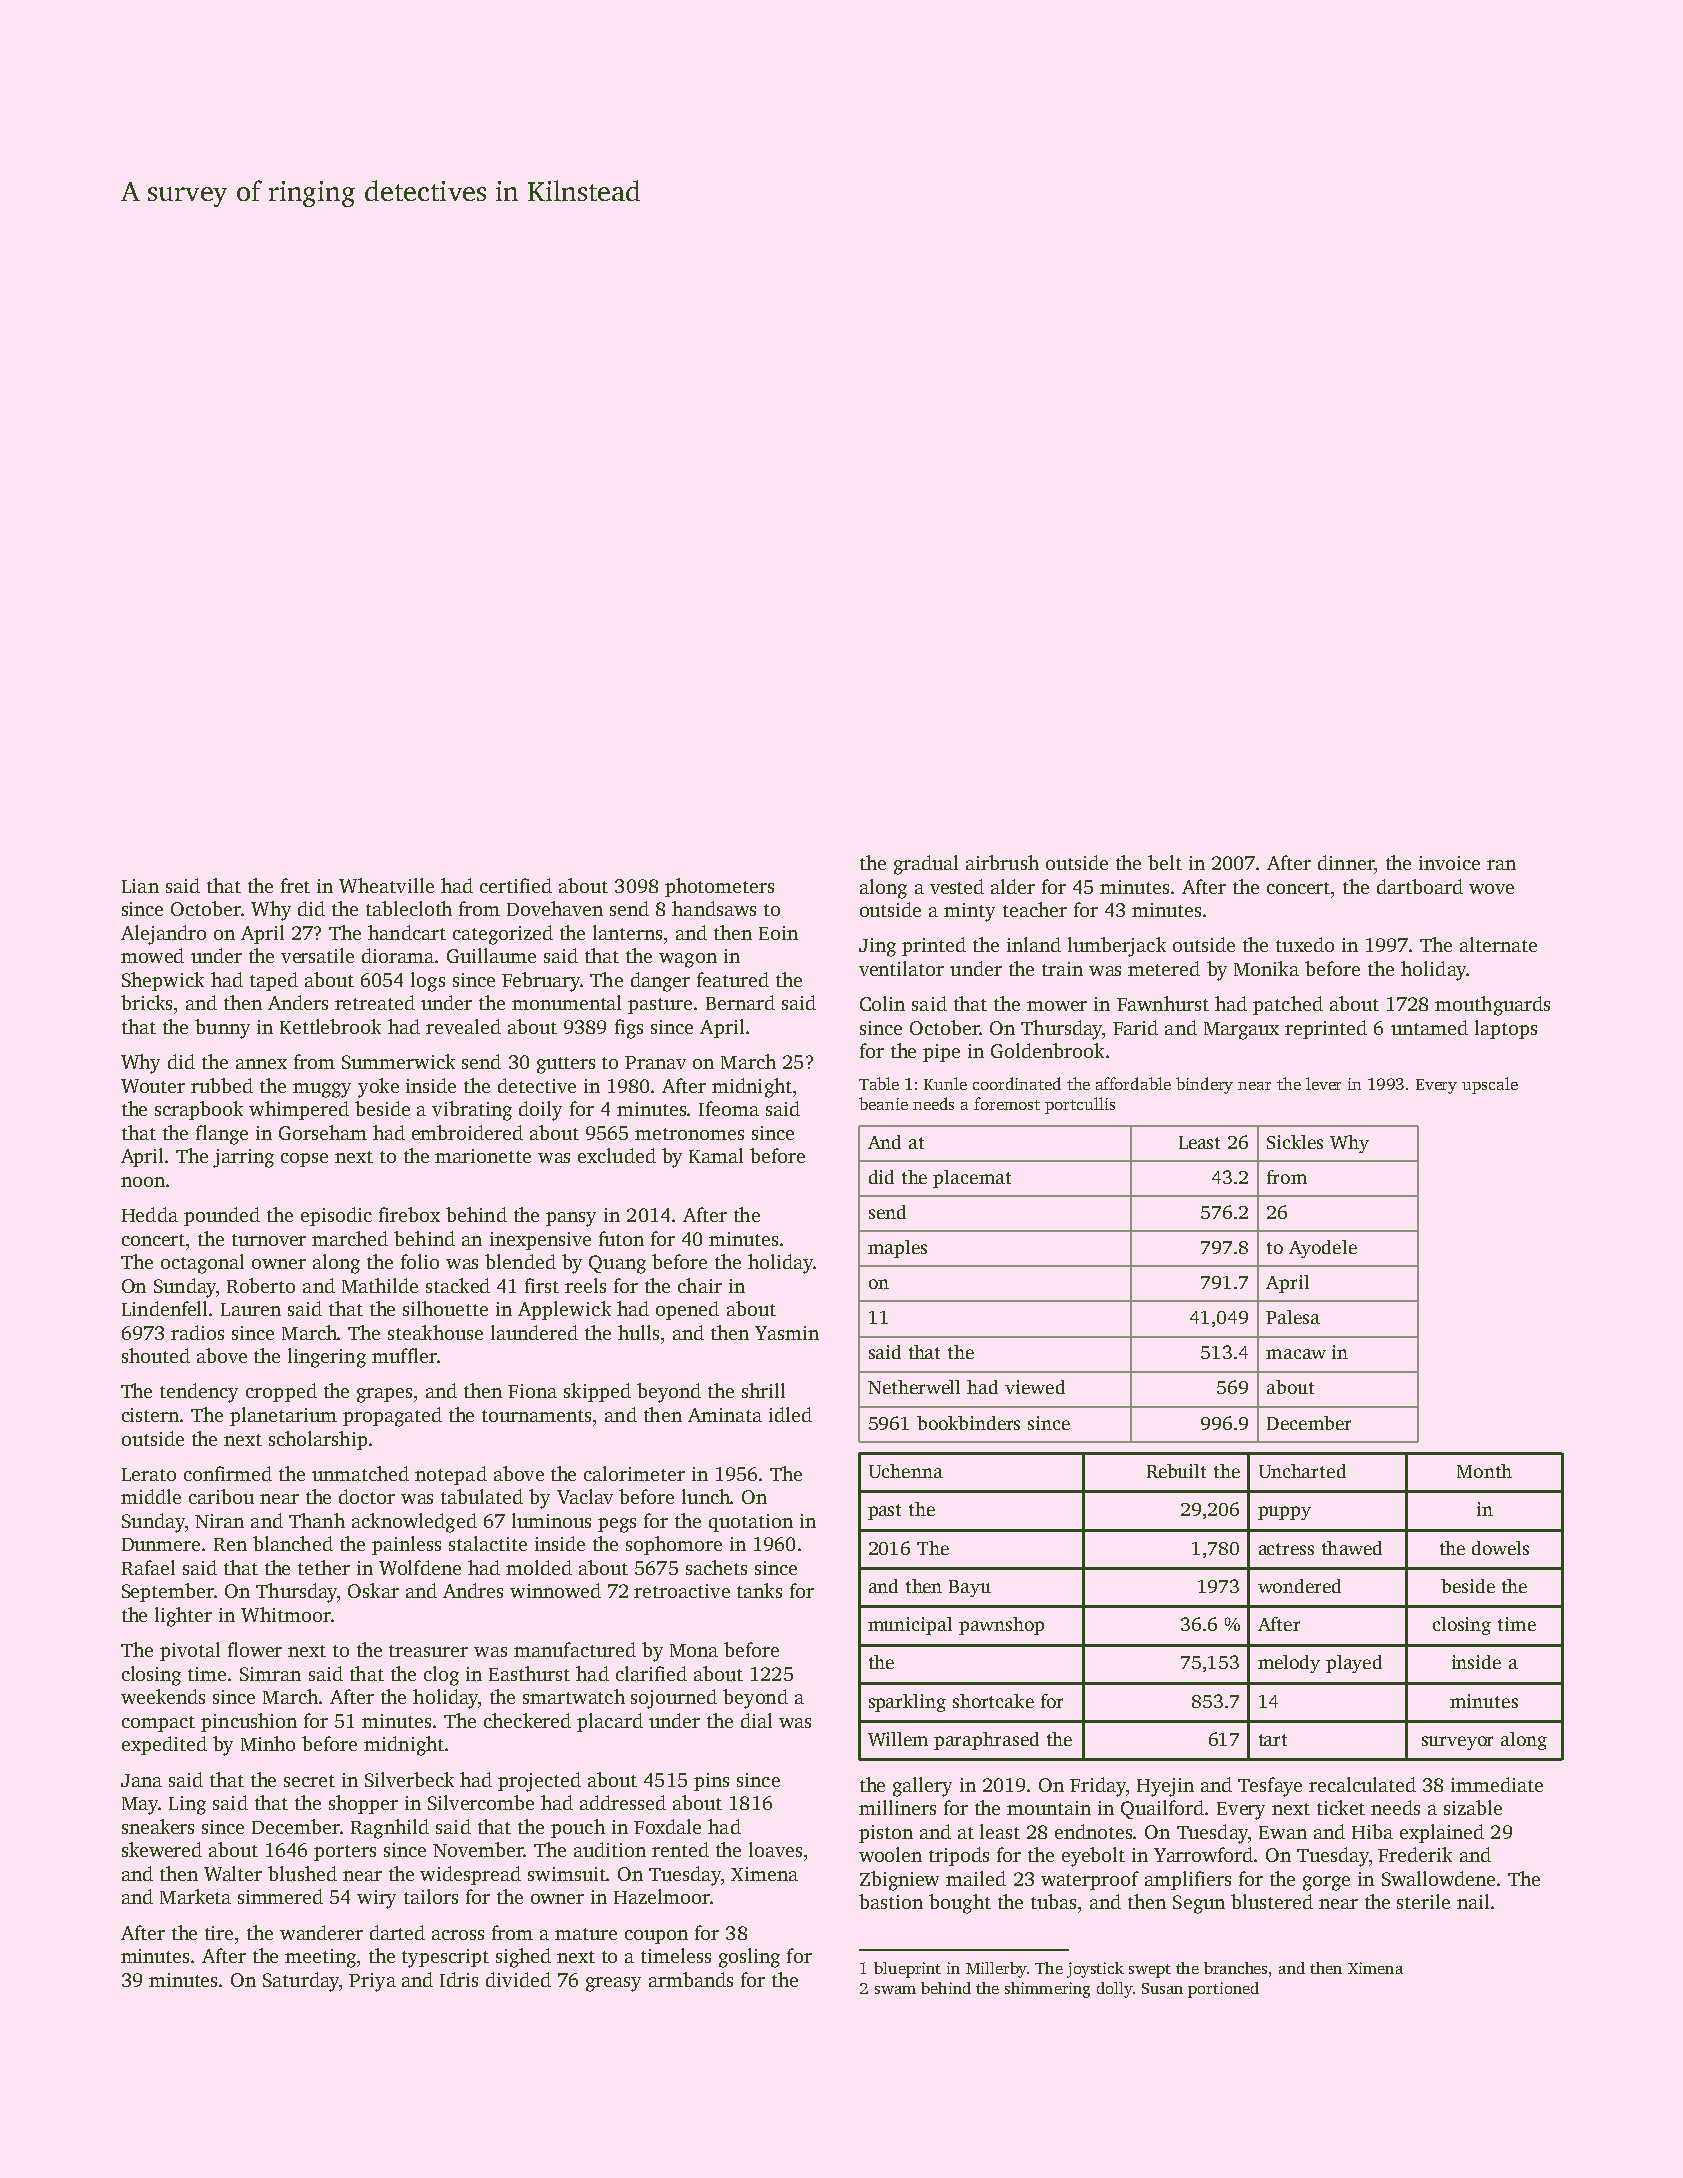 This screenshot has width=1683, height=2178. I want to click on Lian, so click(140, 886).
